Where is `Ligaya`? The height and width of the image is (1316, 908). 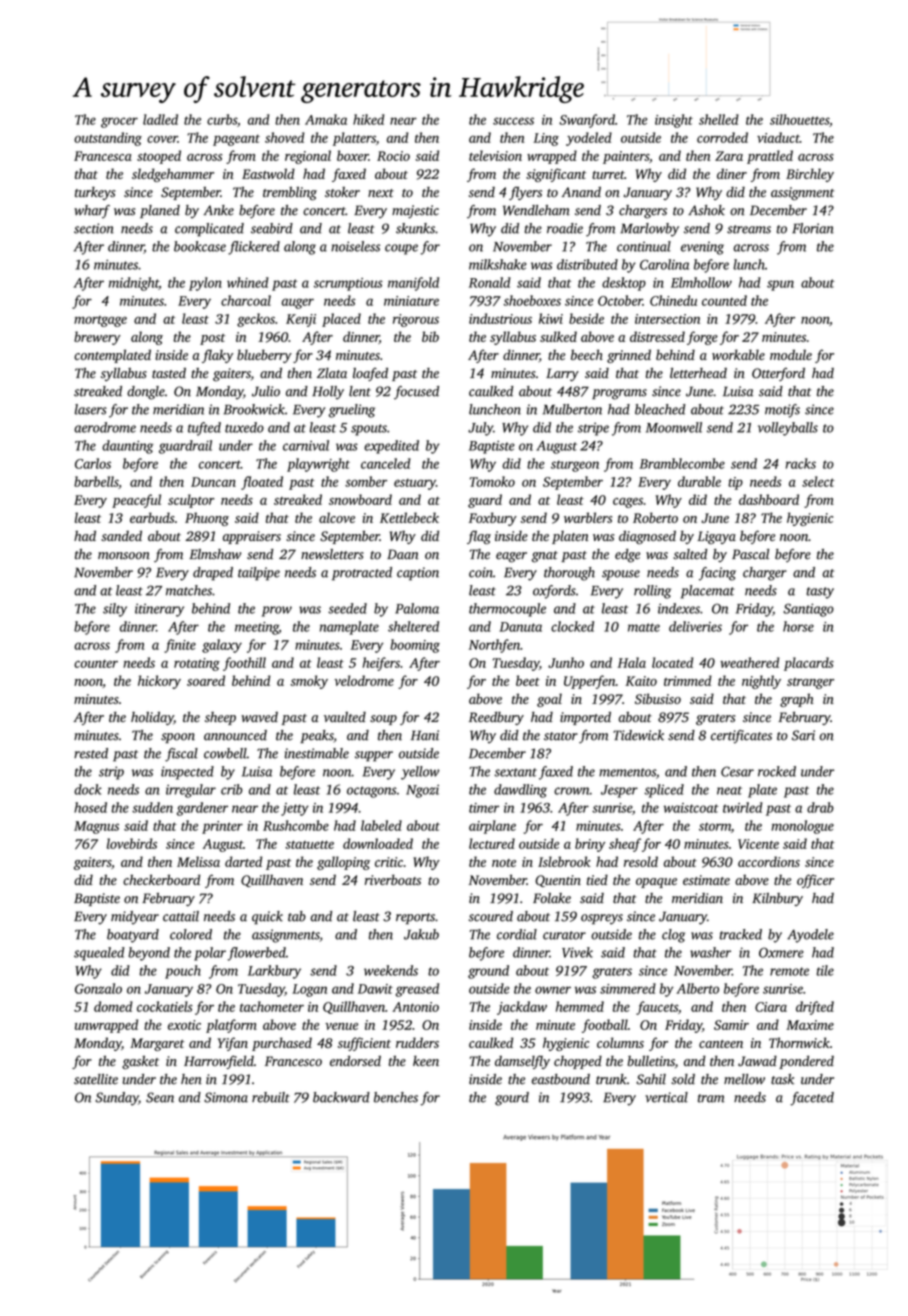 Ligaya is located at coordinates (716, 537).
